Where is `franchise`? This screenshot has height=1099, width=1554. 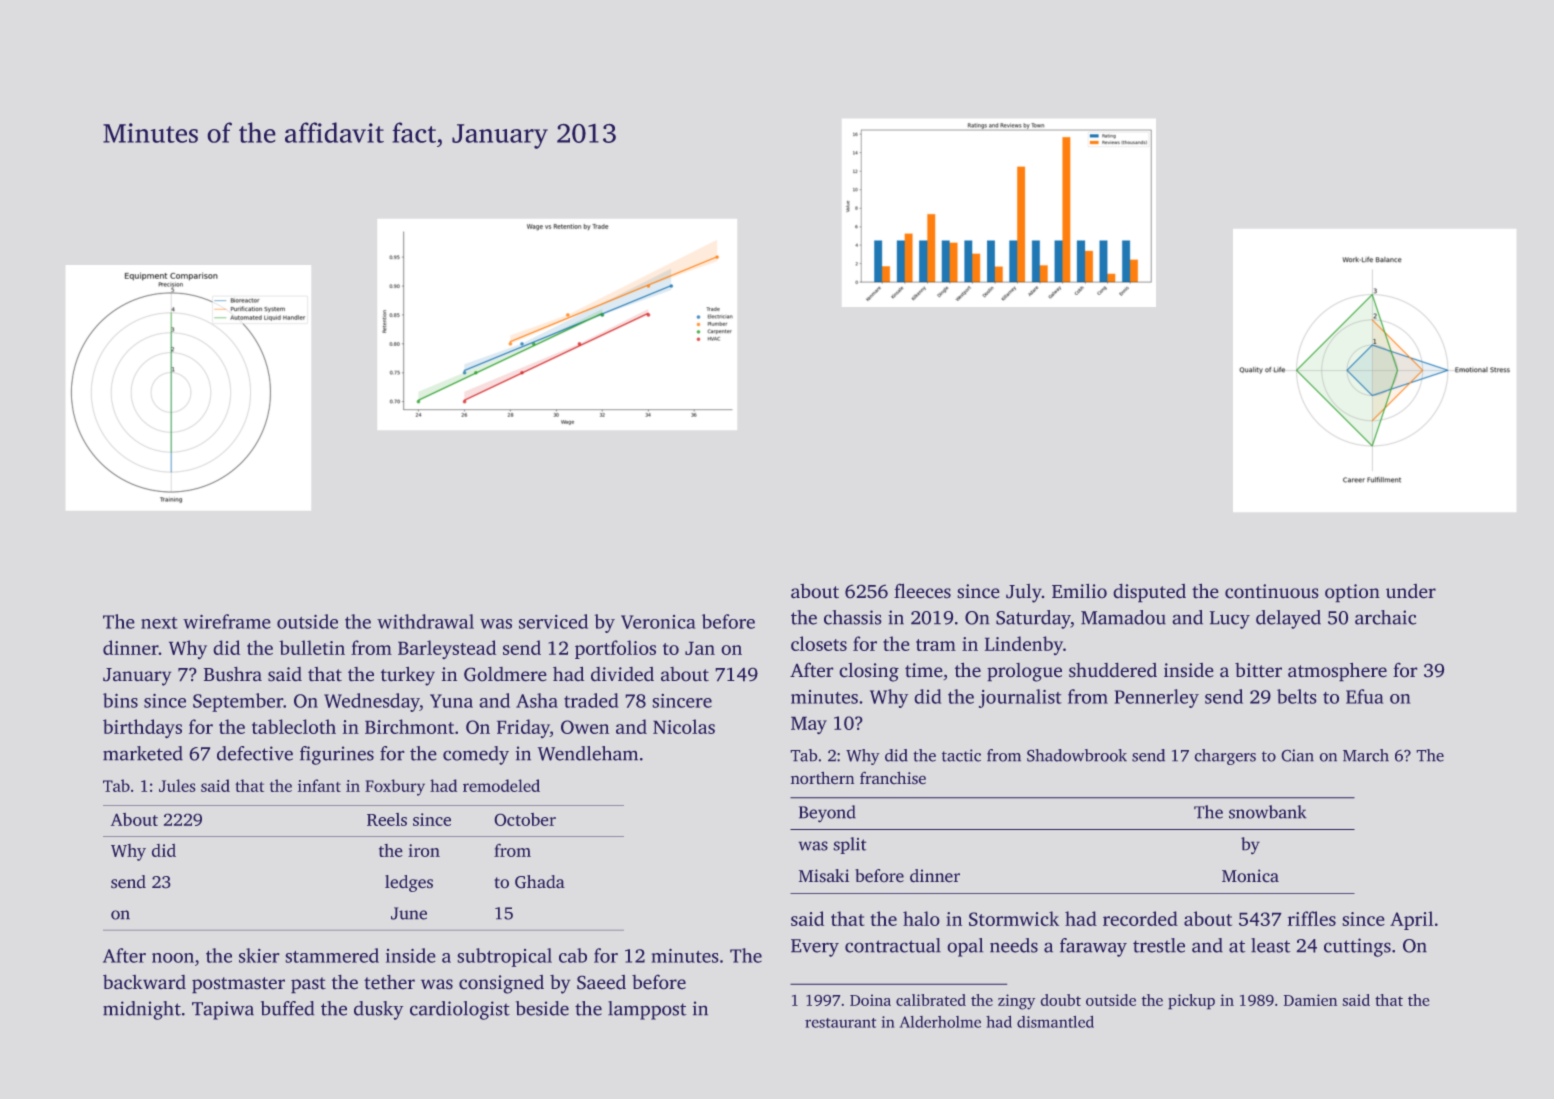 franchise is located at coordinates (893, 778).
